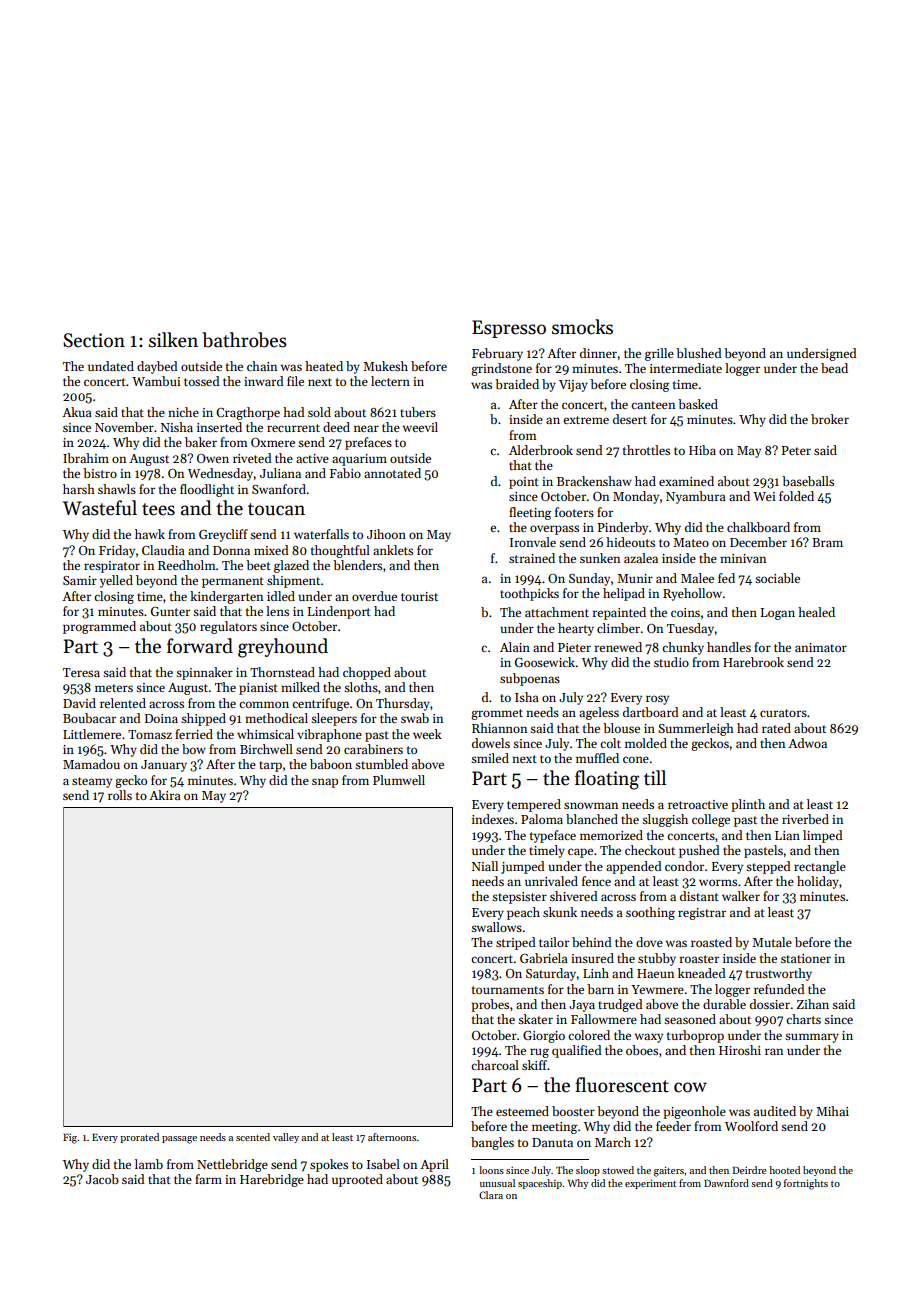 The width and height of the image is (924, 1308). What do you see at coordinates (179, 1140) in the image?
I see `passage` at bounding box center [179, 1140].
